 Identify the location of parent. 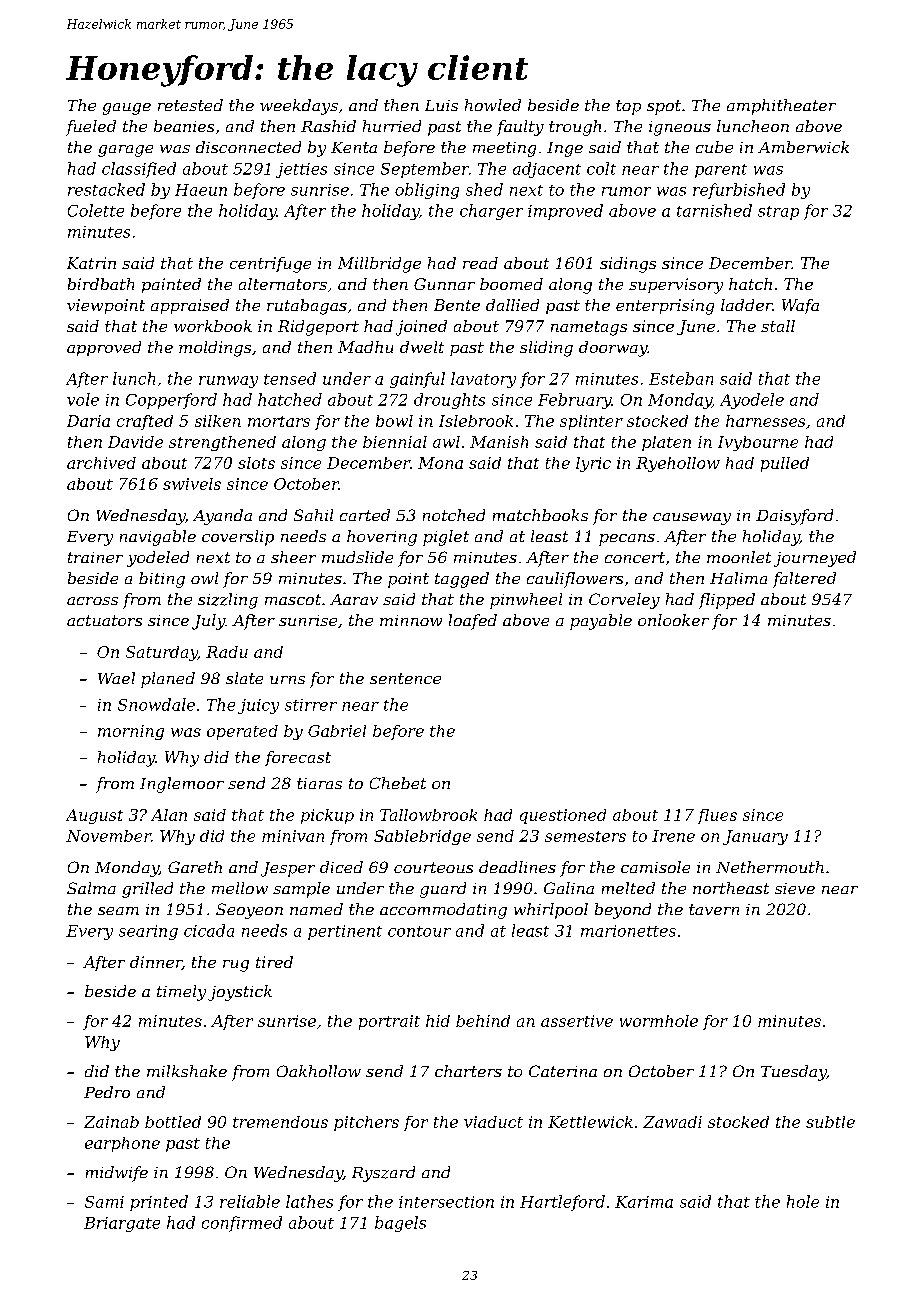
(721, 171).
